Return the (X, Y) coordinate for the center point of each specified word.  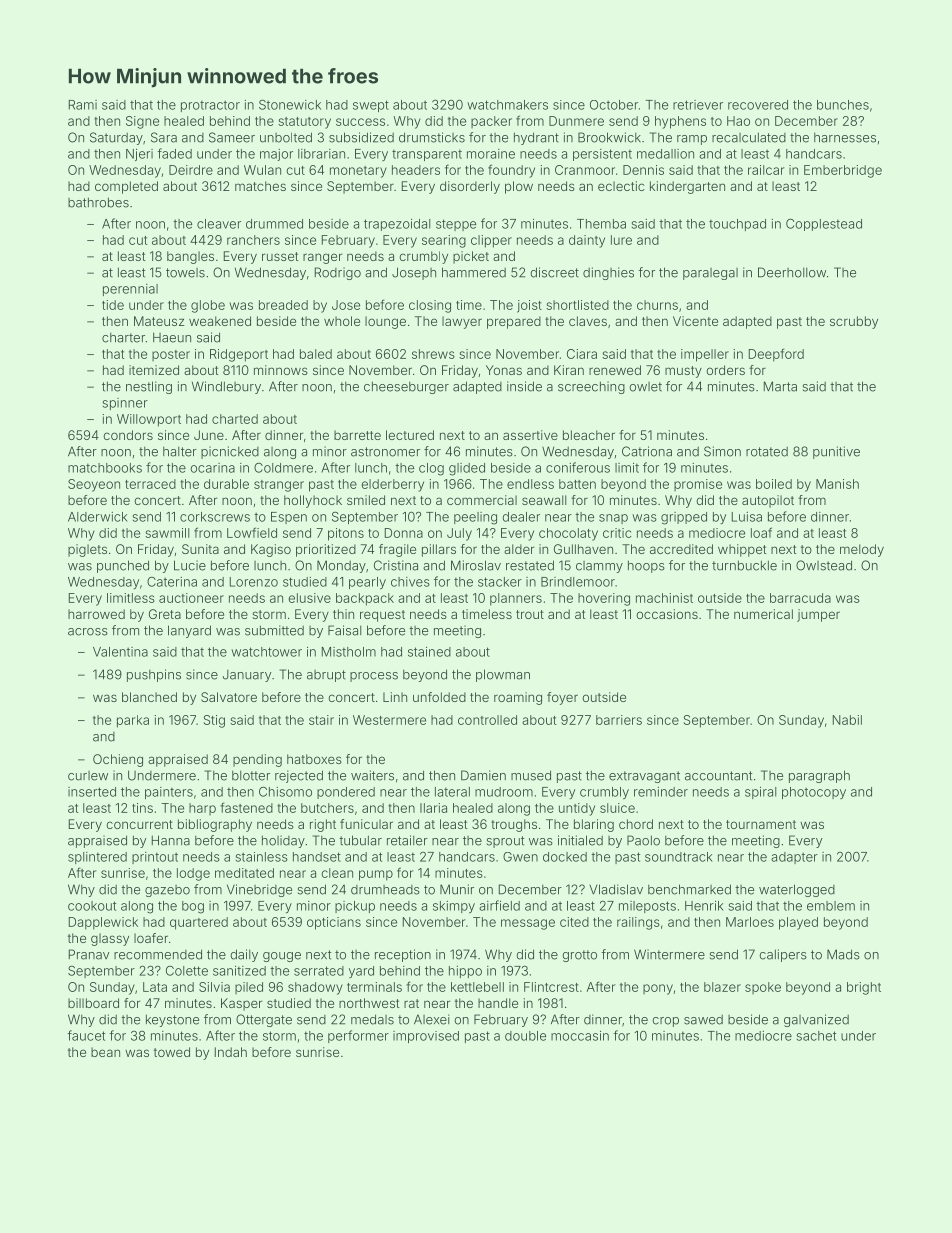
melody (862, 550)
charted (235, 419)
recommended (158, 954)
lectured (410, 435)
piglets (87, 550)
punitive (836, 452)
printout (155, 858)
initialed (580, 840)
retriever (698, 105)
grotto (579, 956)
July (459, 534)
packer (491, 122)
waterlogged (797, 890)
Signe (142, 122)
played (798, 923)
